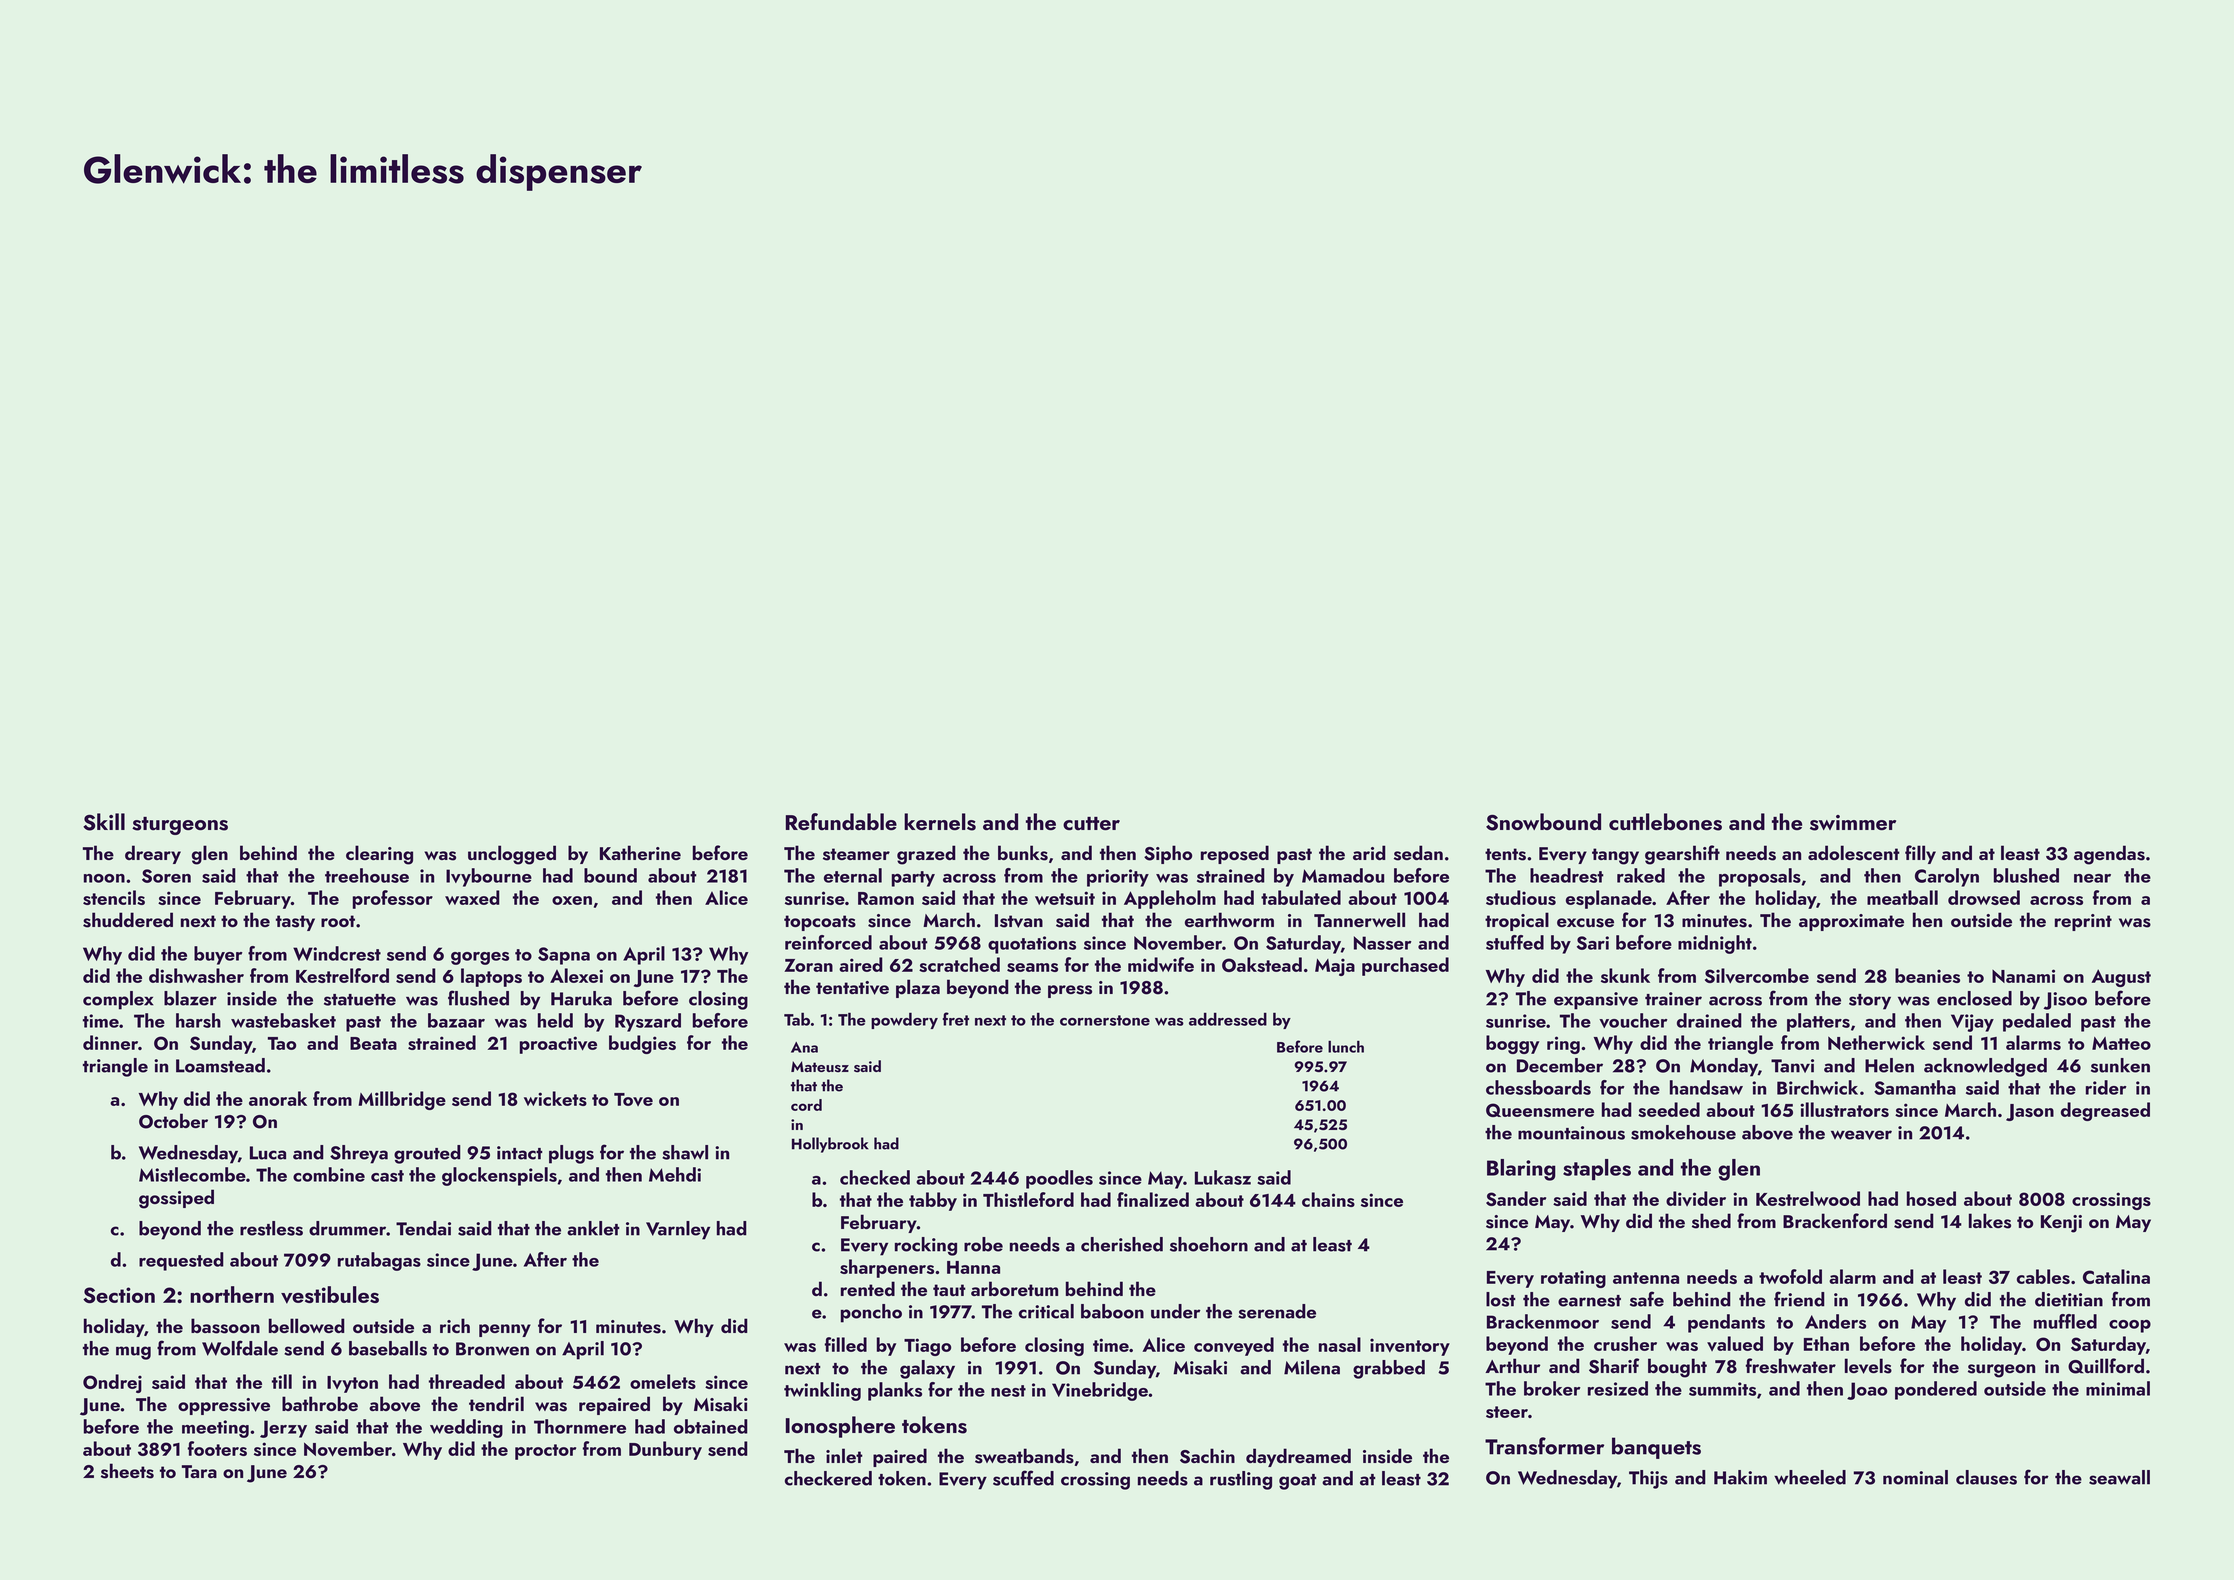 The height and width of the page is (1580, 2234). What do you see at coordinates (1810, 1477) in the page?
I see `wheeled` at bounding box center [1810, 1477].
